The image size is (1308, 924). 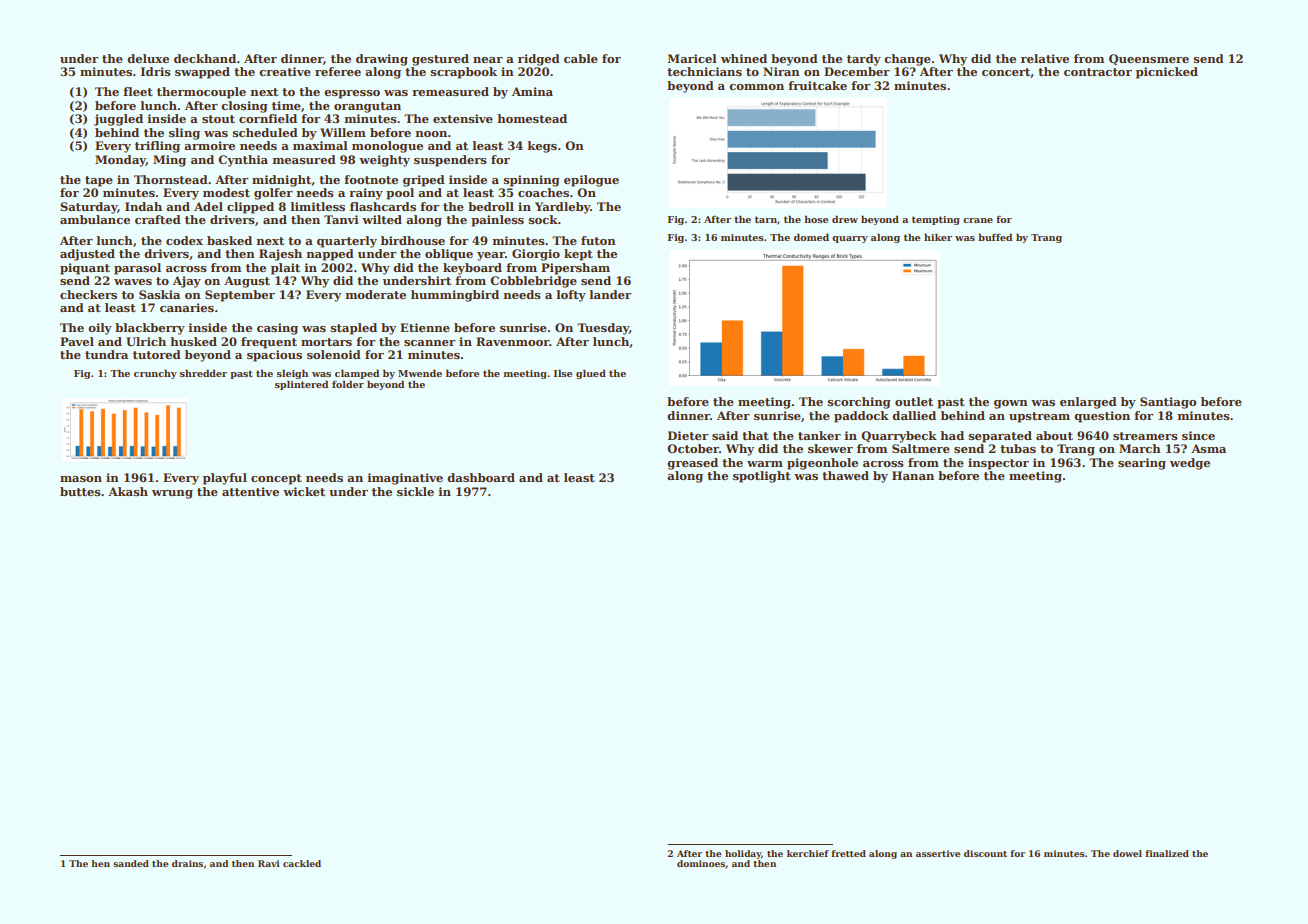 What do you see at coordinates (131, 863) in the screenshot?
I see `sanded` at bounding box center [131, 863].
